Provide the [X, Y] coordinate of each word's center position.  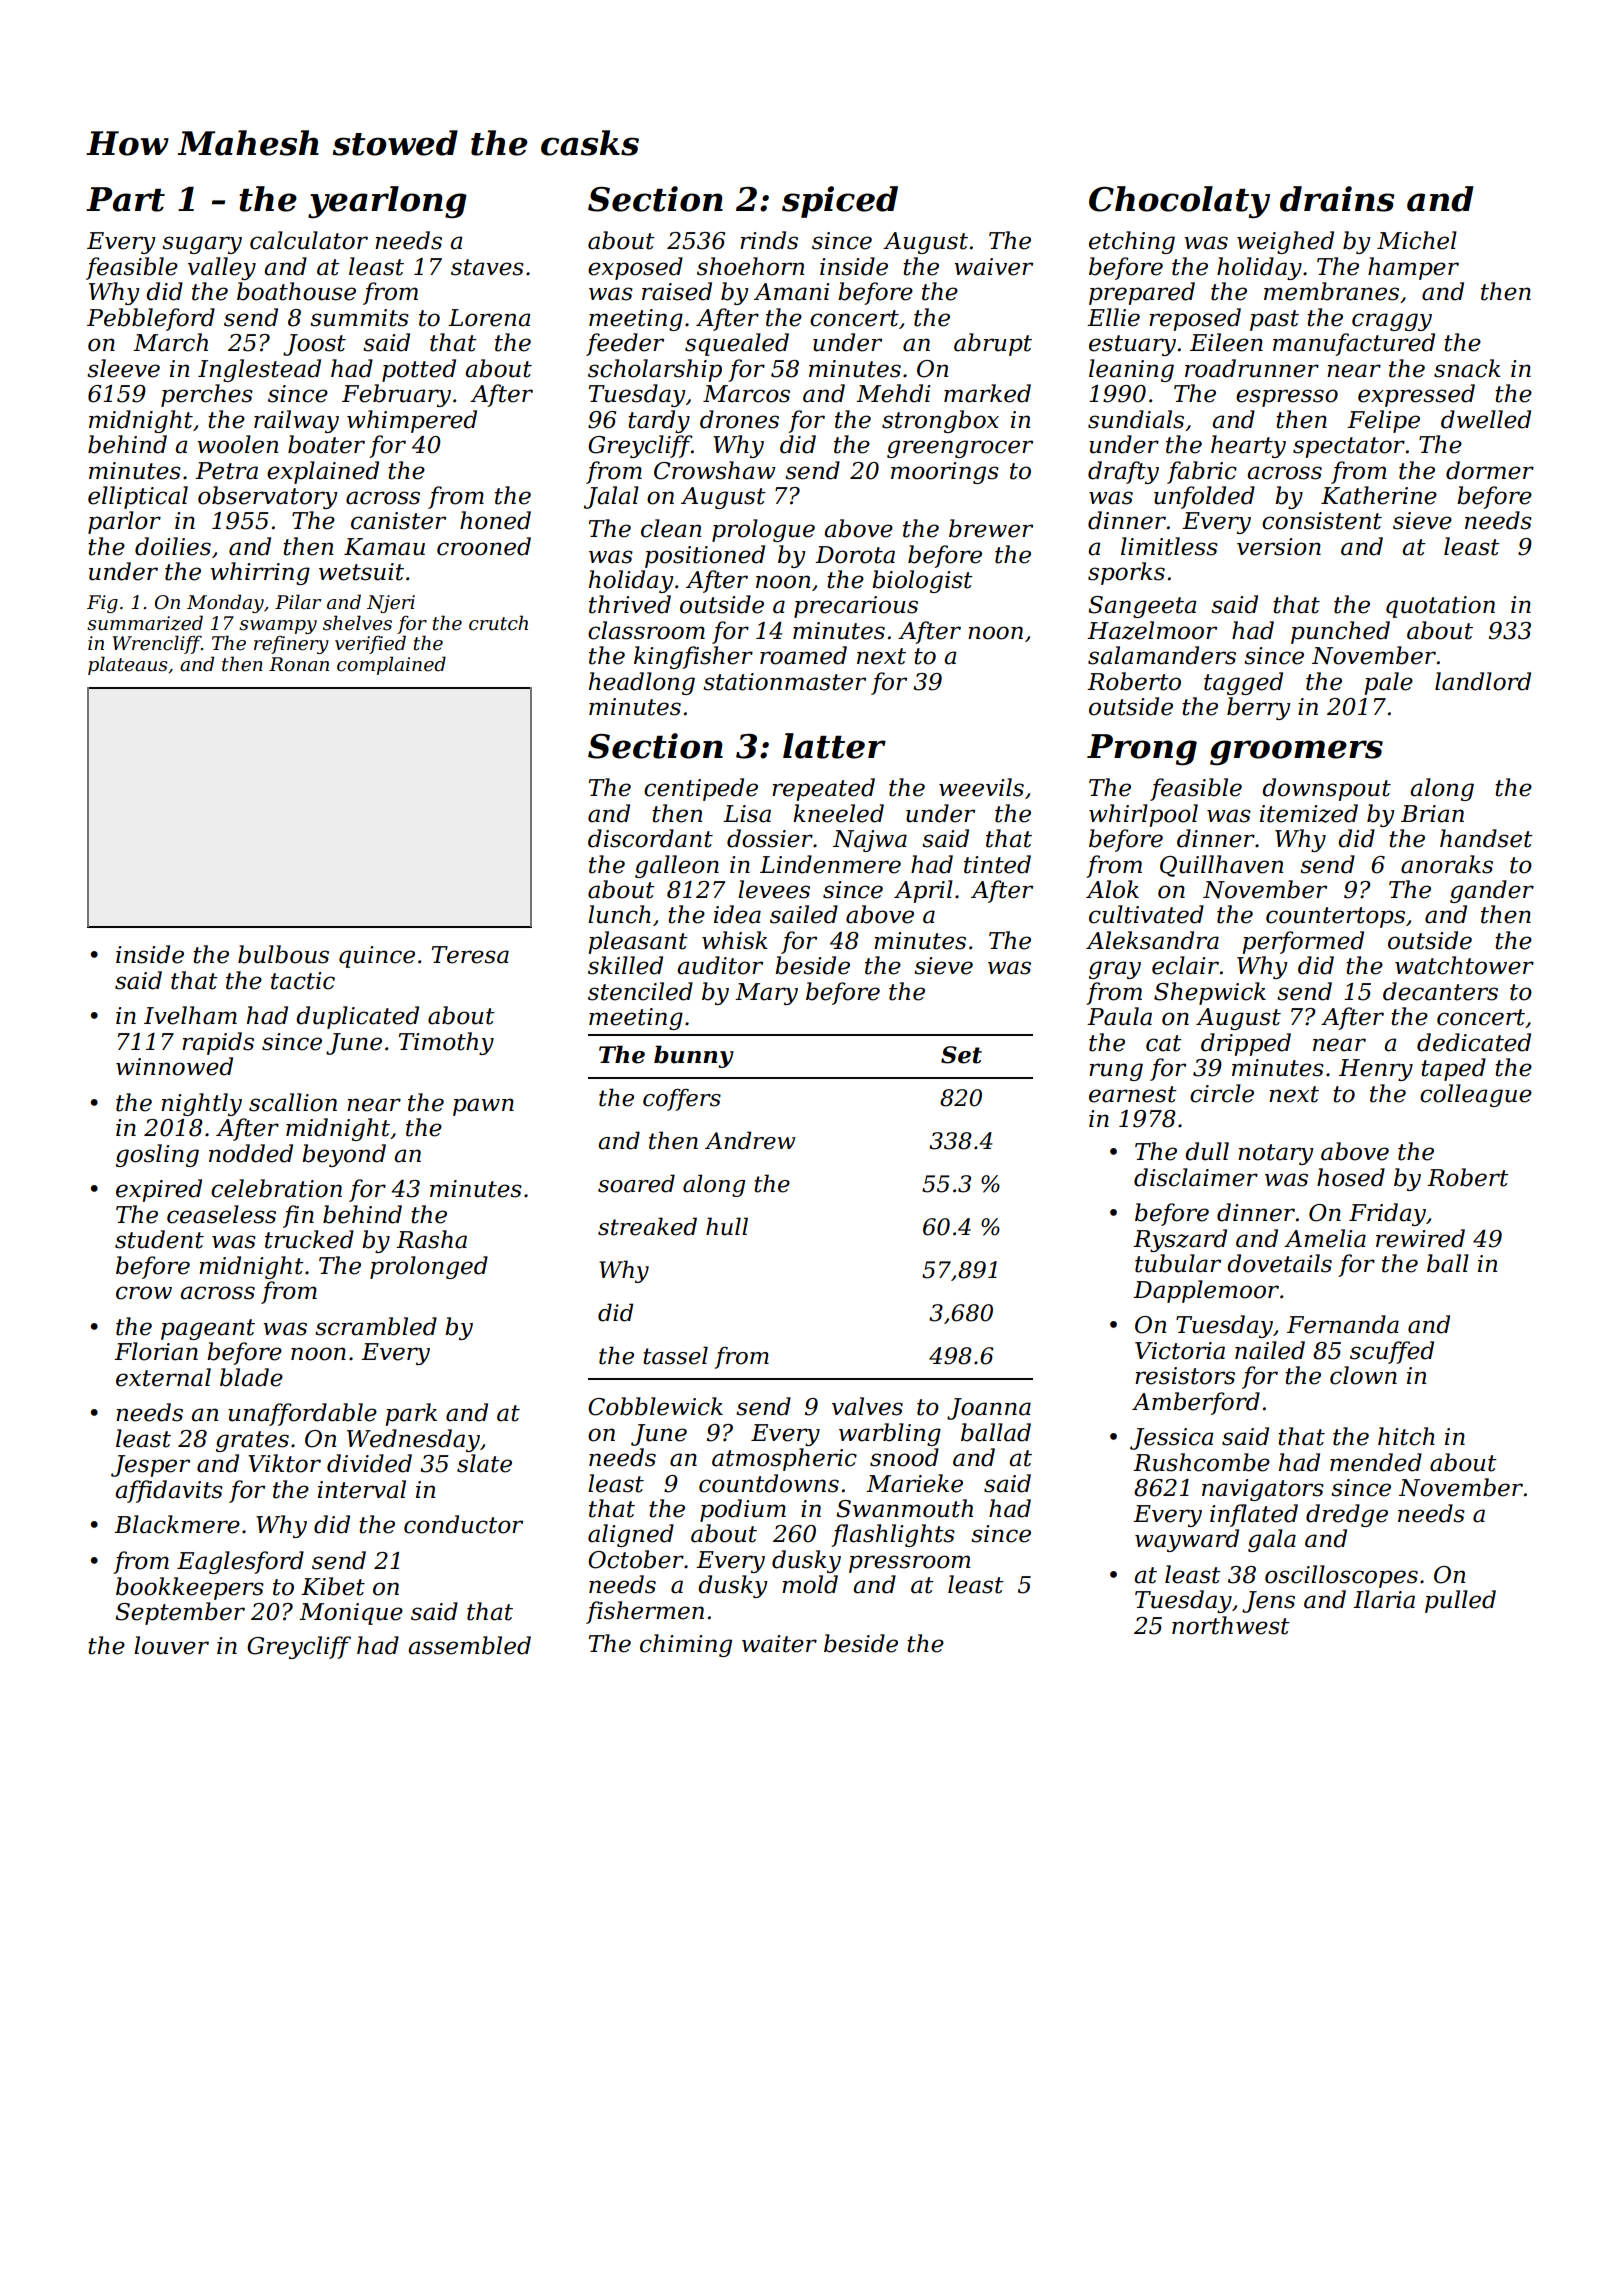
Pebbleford [151, 319]
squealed [737, 344]
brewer [991, 528]
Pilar [298, 601]
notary [1276, 1154]
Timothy [446, 1043]
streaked [647, 1226]
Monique [351, 1614]
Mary [766, 994]
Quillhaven [1221, 866]
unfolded [1204, 497]
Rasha [431, 1239]
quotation [1440, 607]
